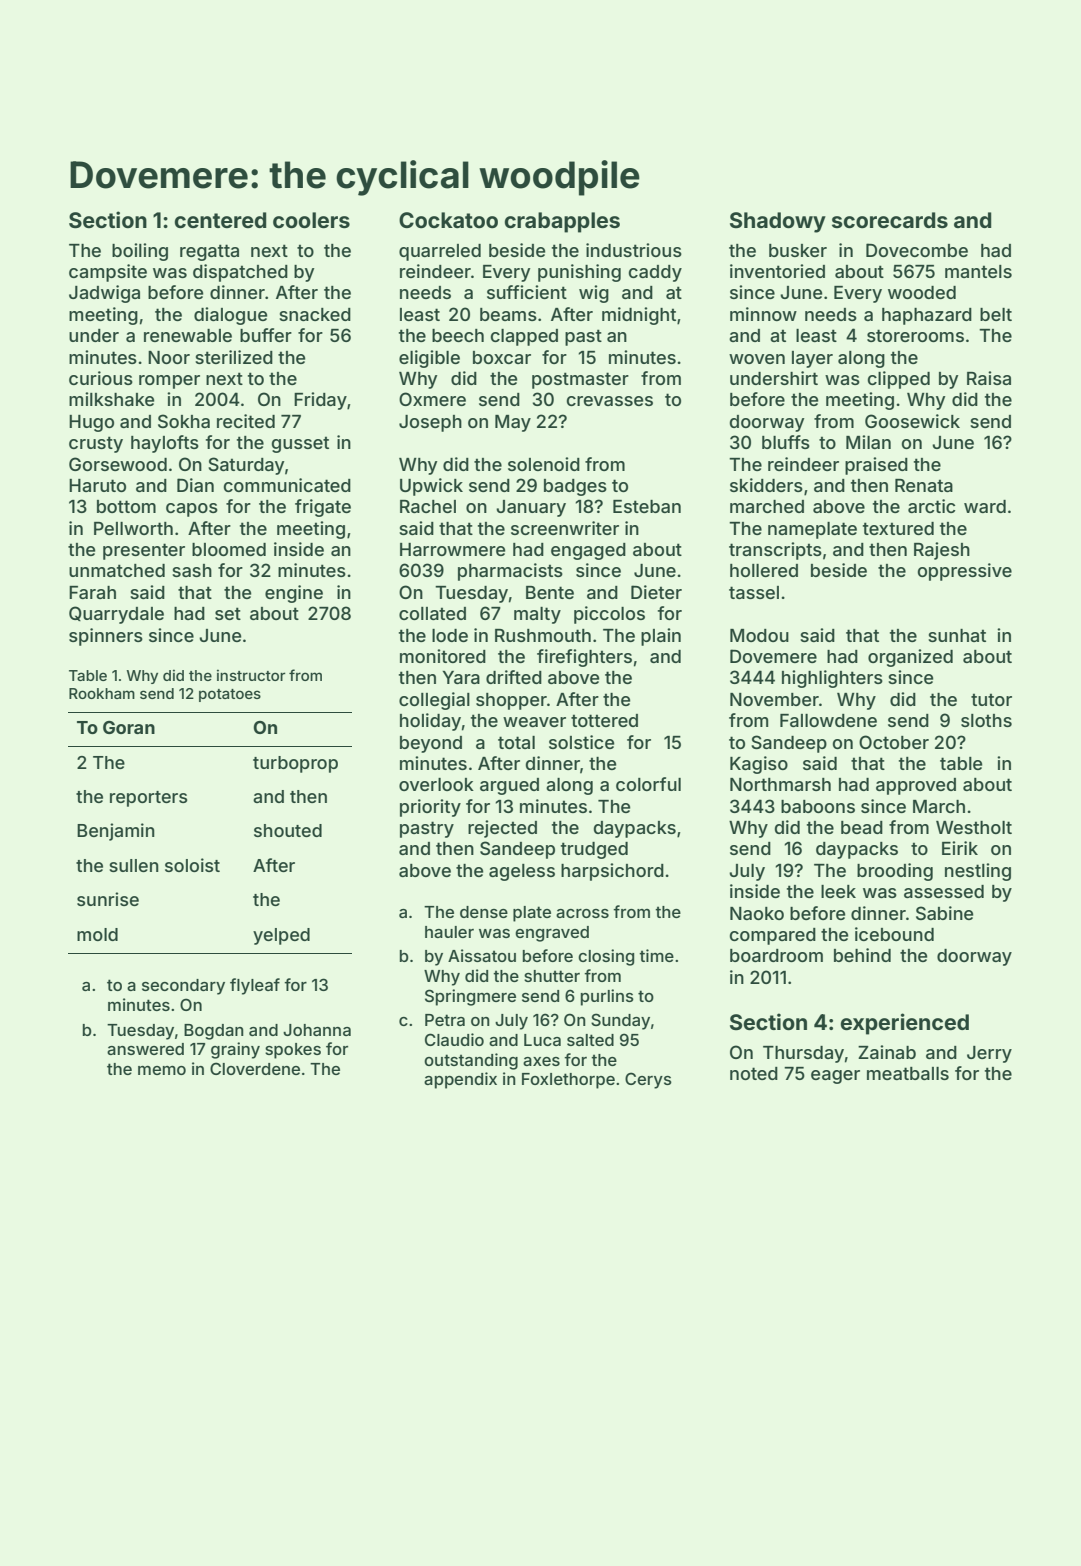 This screenshot has height=1566, width=1081. I want to click on overlook, so click(436, 784).
